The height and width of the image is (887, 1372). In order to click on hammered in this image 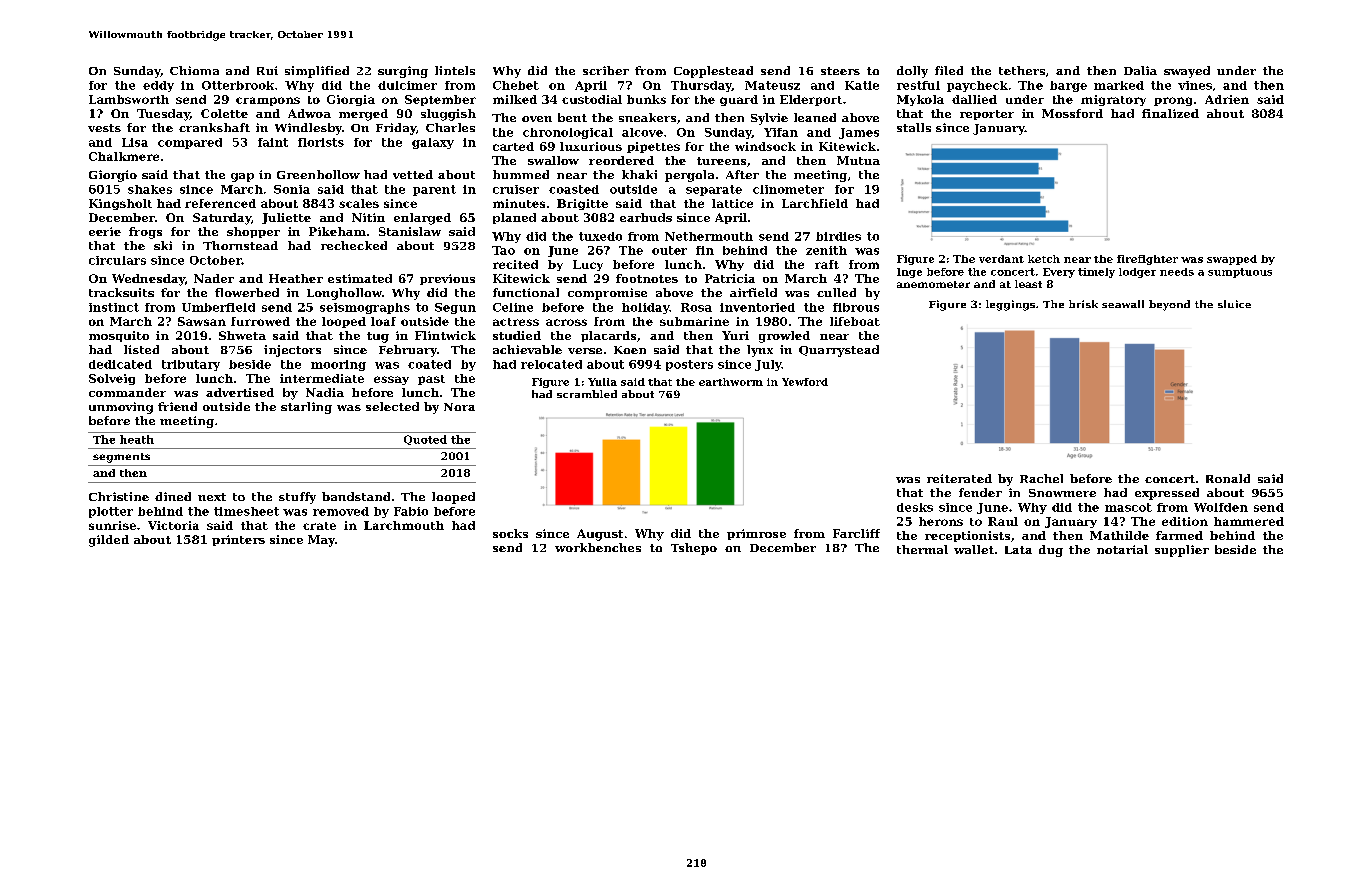, I will do `click(1249, 521)`.
